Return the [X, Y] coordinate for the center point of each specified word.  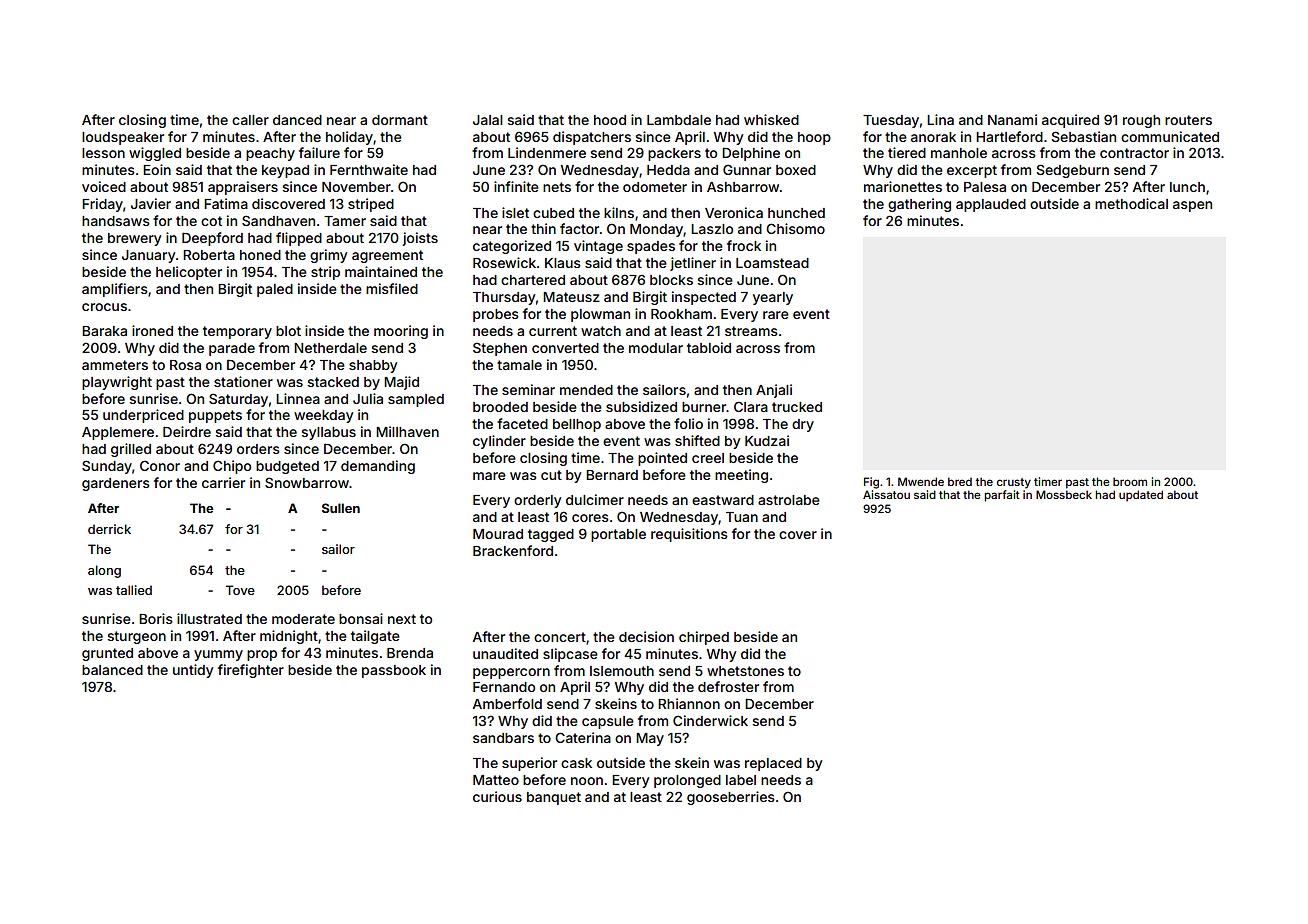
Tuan [742, 517]
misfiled [392, 288]
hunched [796, 213]
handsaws [116, 221]
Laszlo [712, 229]
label [741, 780]
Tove [240, 590]
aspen [1192, 206]
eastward [723, 500]
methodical [1131, 203]
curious [497, 796]
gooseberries [731, 798]
